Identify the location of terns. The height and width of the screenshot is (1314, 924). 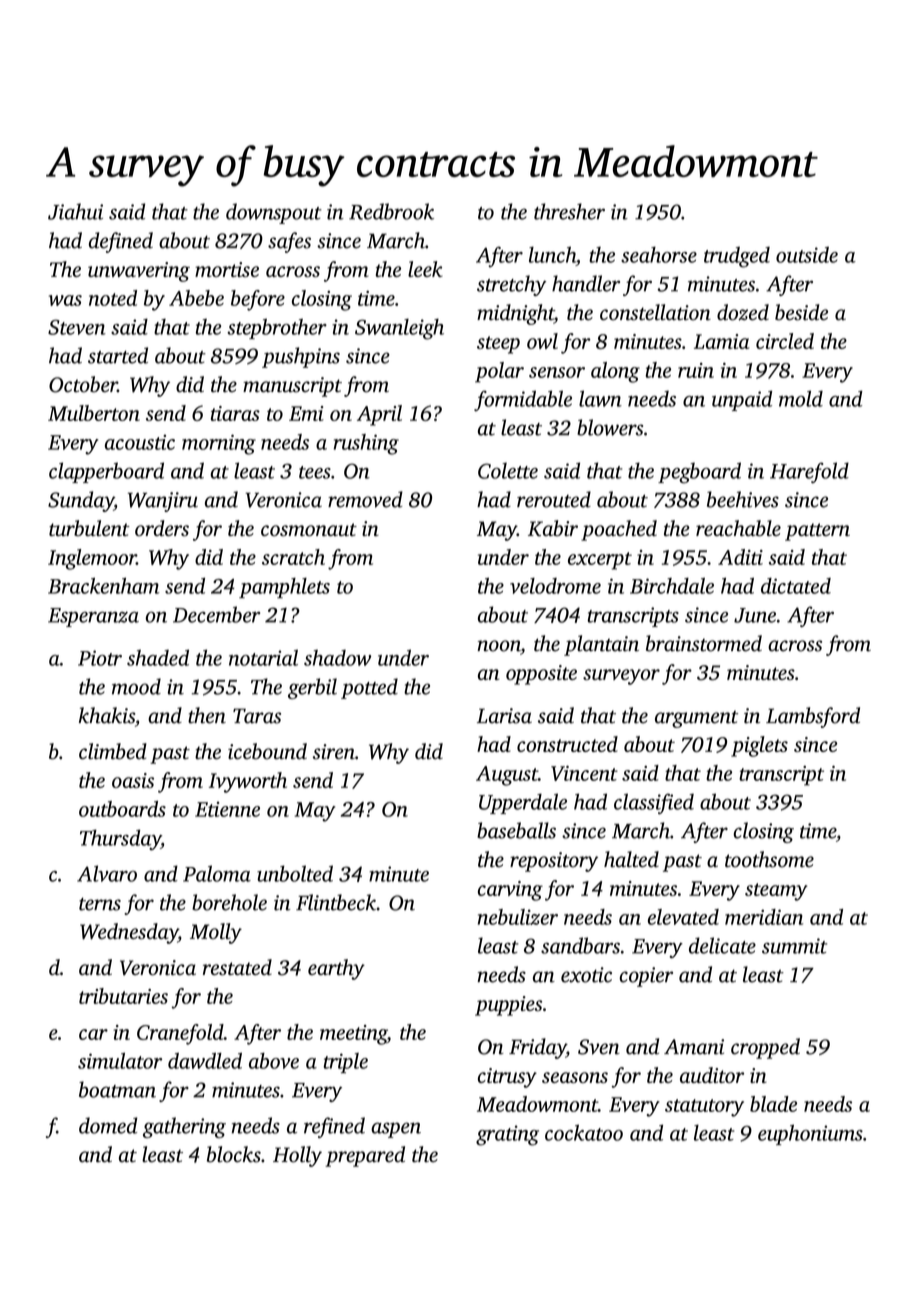
(100, 904).
